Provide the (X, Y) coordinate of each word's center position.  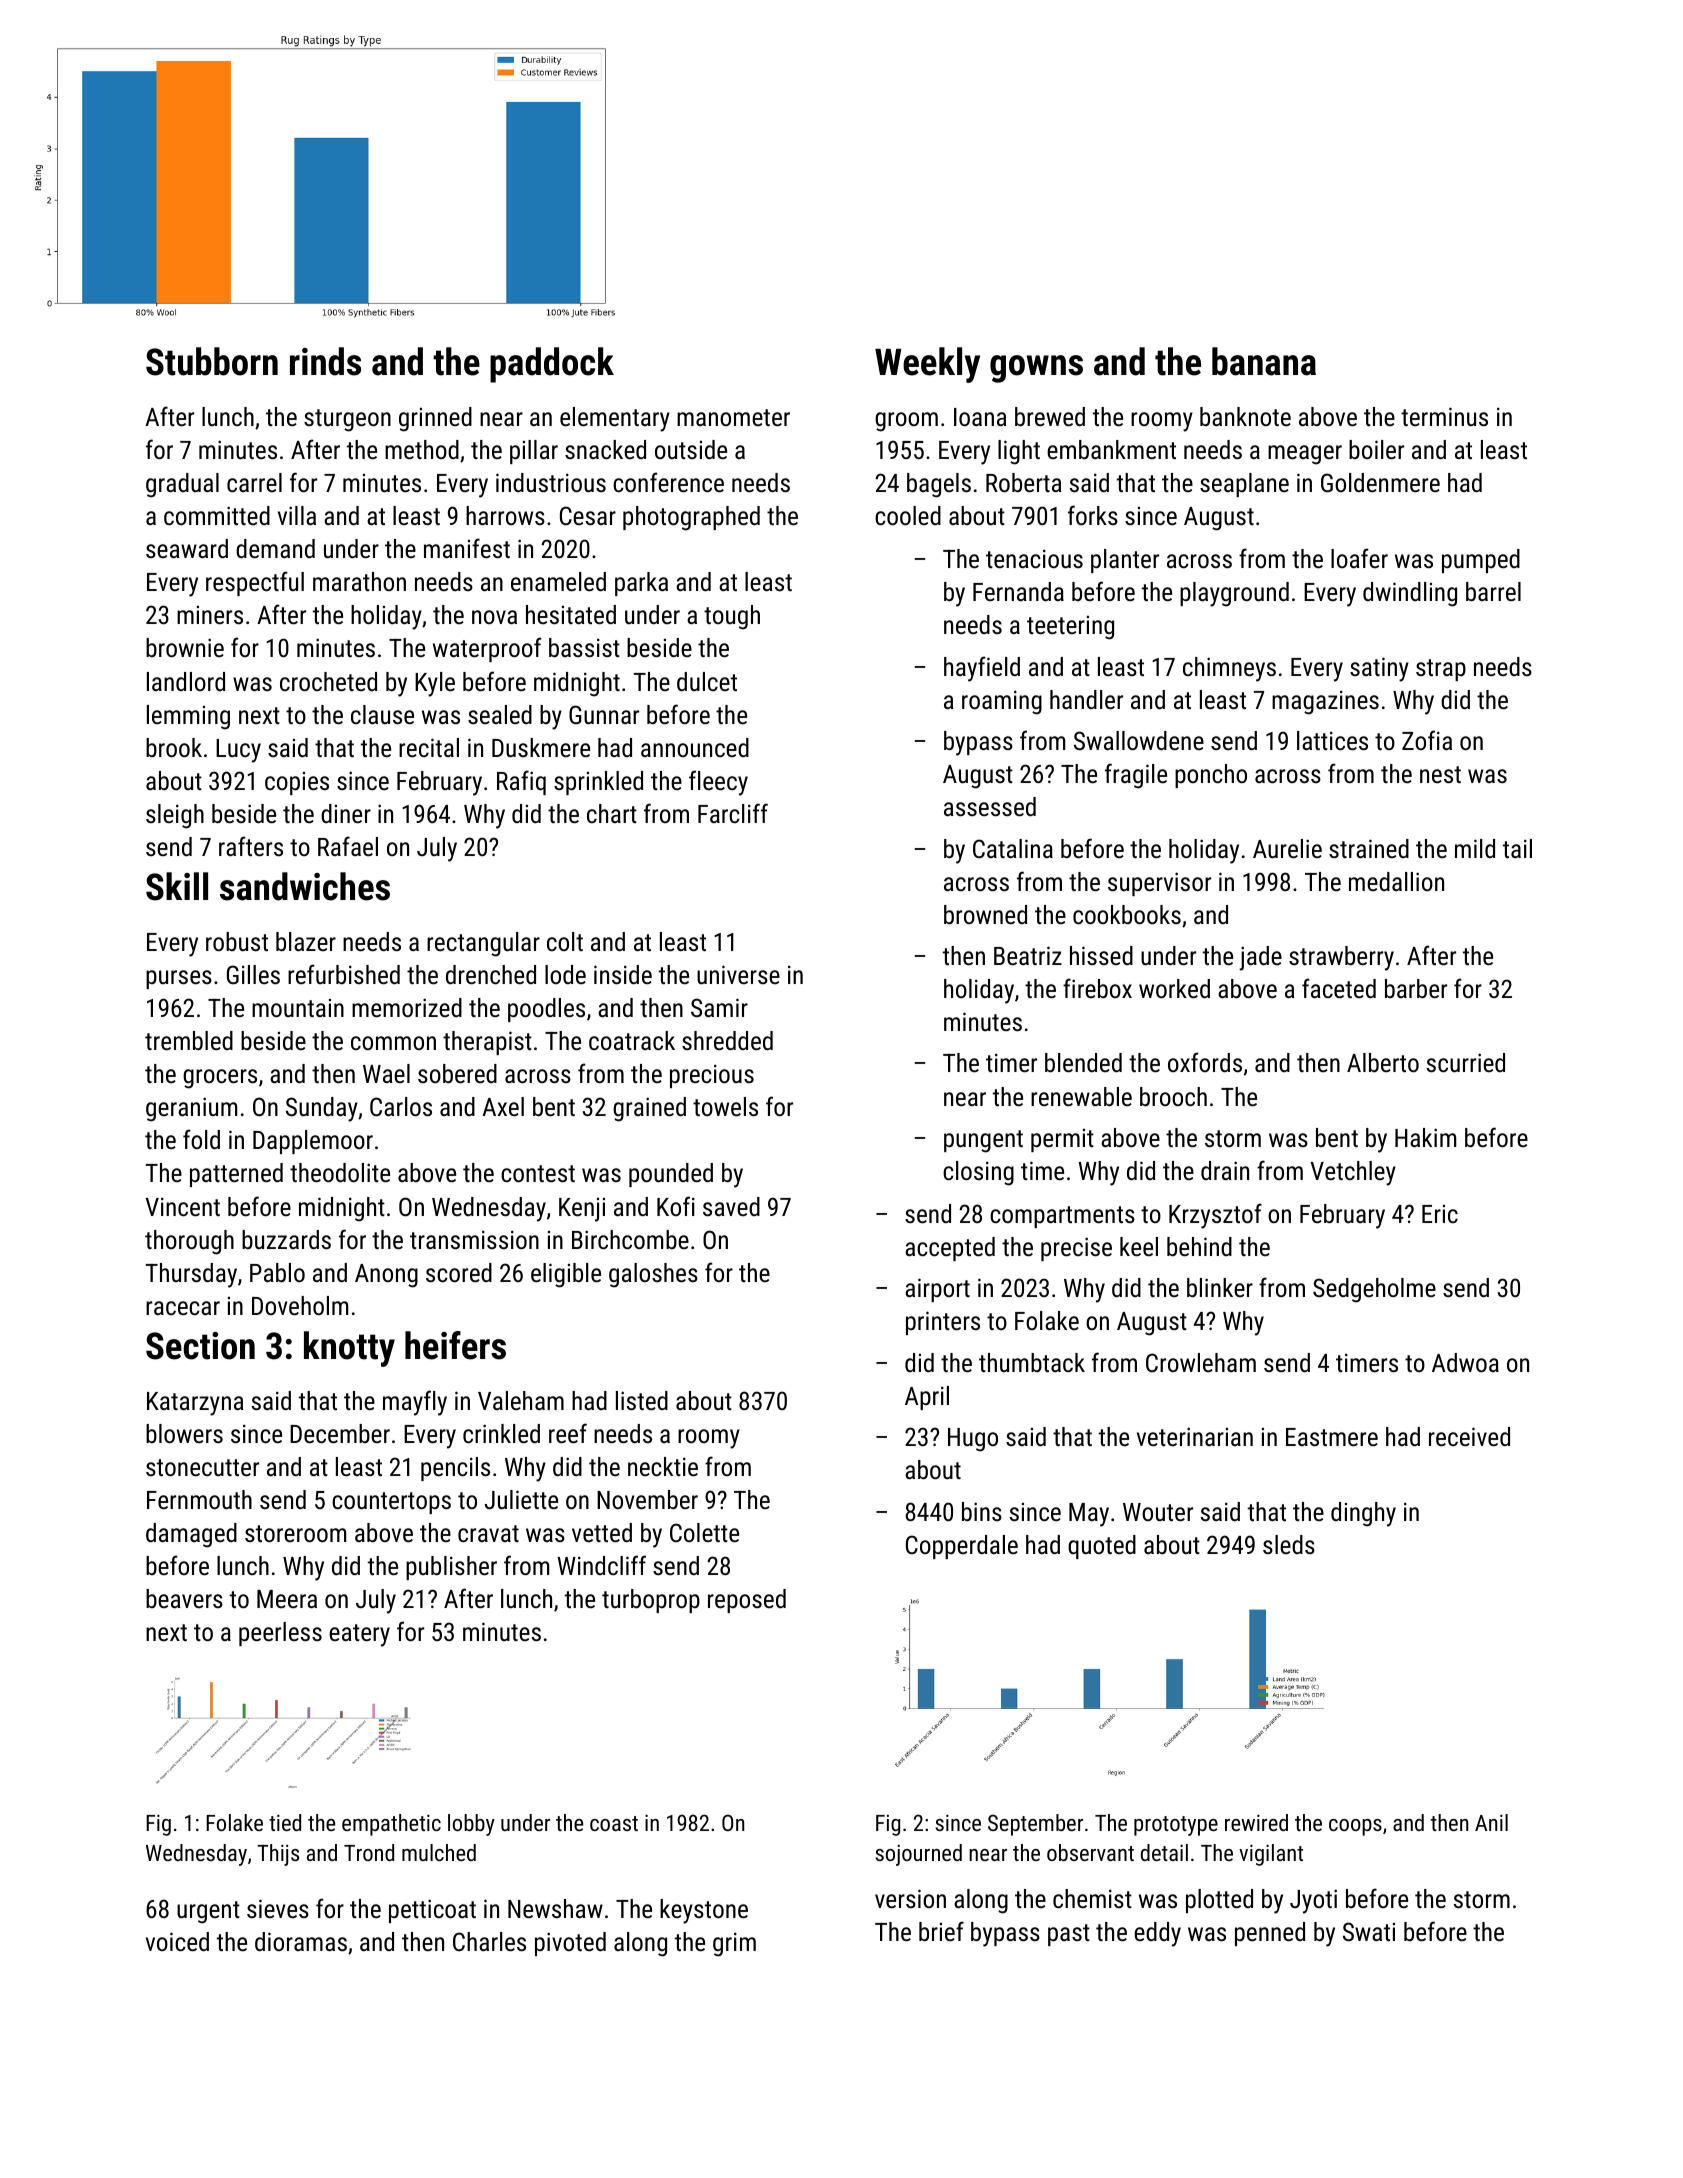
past (1069, 1935)
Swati (1369, 1931)
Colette (704, 1532)
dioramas (301, 1941)
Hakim (1425, 1137)
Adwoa (1465, 1362)
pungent (983, 1141)
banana (1264, 361)
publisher (451, 1568)
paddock (552, 365)
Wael (386, 1073)
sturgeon (347, 420)
